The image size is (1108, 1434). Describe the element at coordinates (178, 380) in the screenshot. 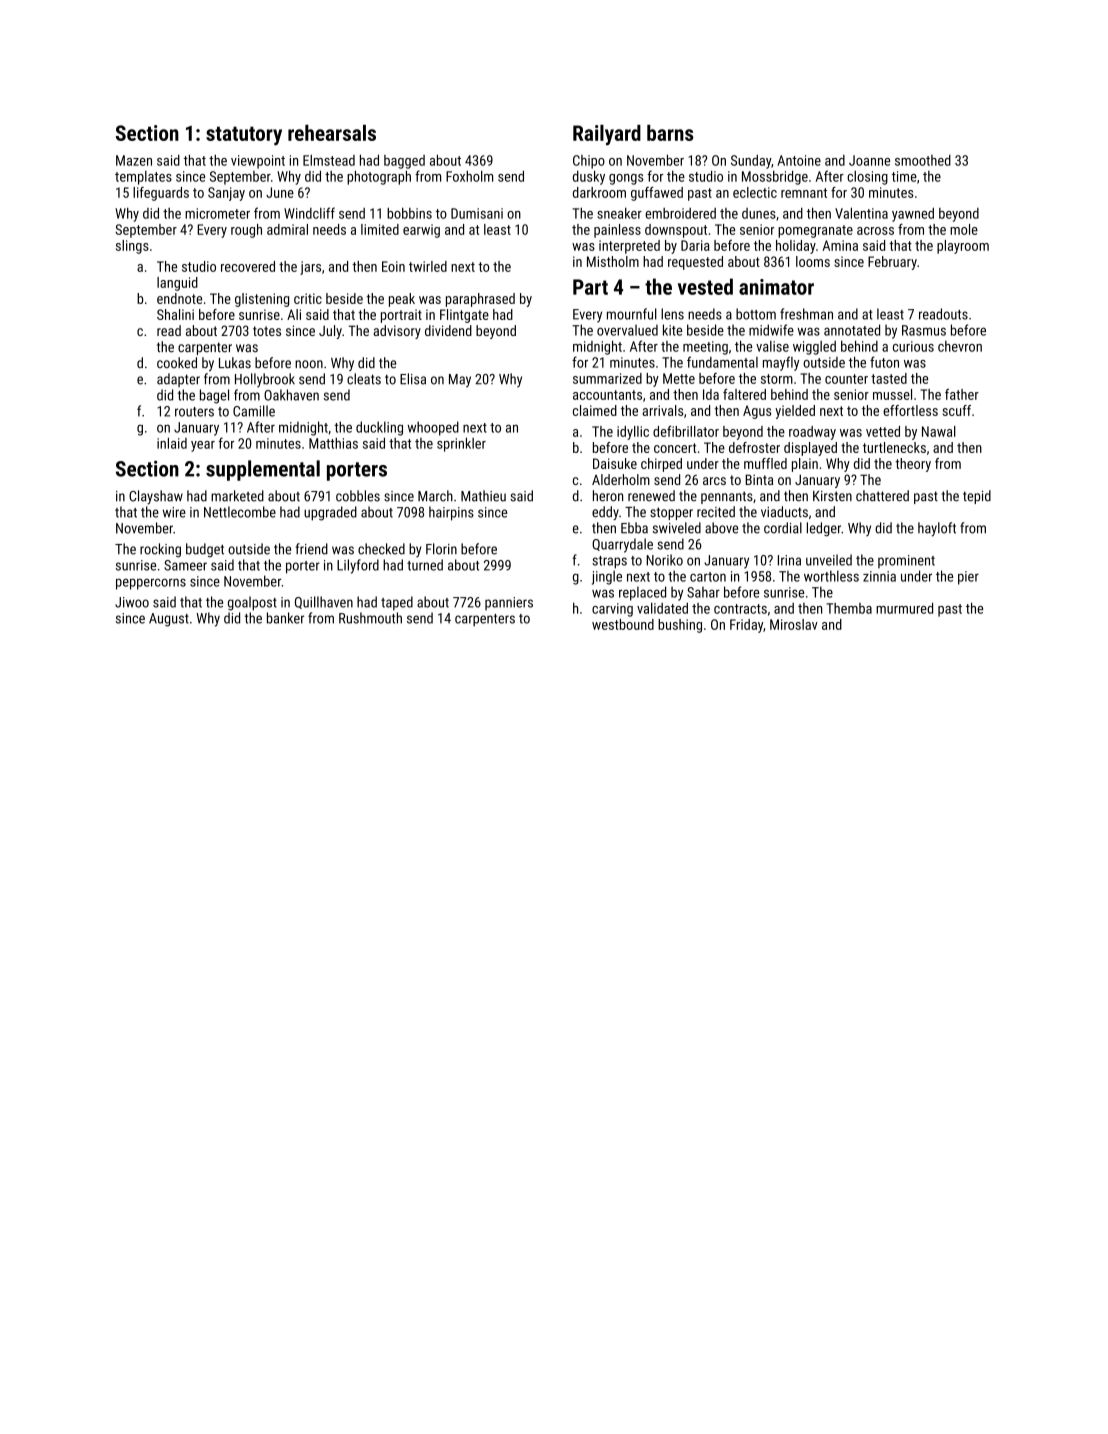

I see `adapter` at that location.
